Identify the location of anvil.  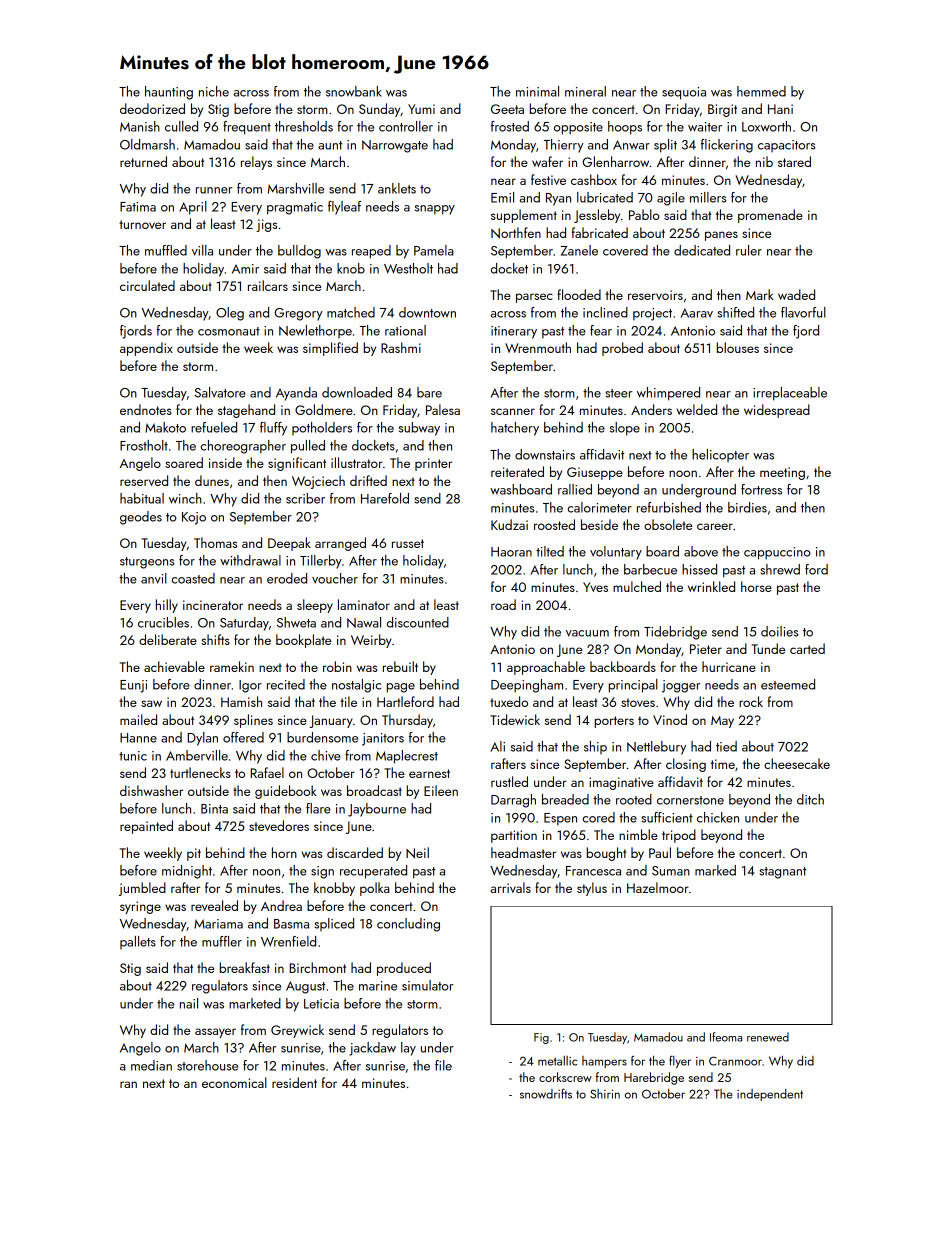
(154, 578).
